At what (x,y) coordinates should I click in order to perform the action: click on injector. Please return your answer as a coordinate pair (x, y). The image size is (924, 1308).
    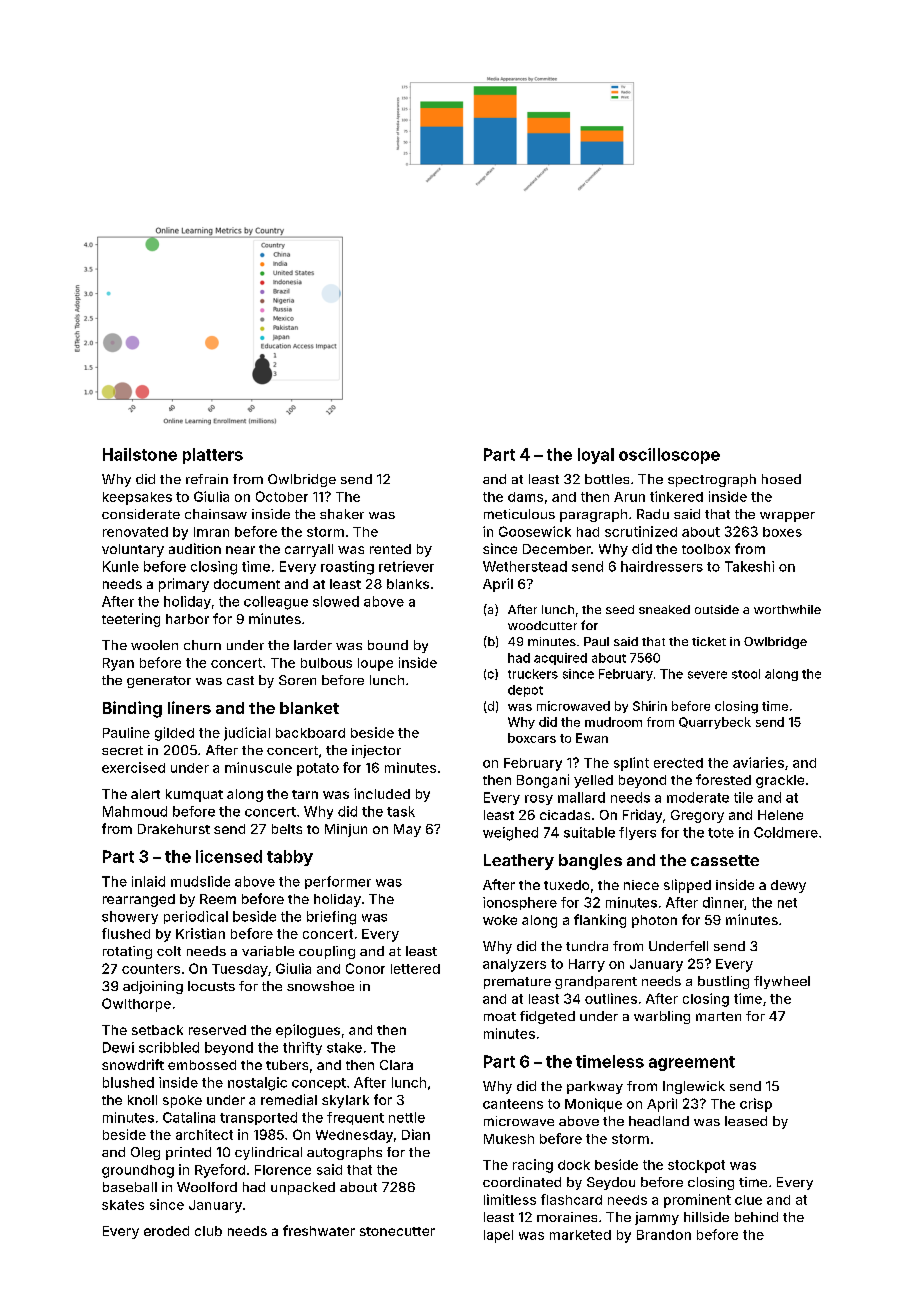
    Looking at the image, I should click on (376, 751).
